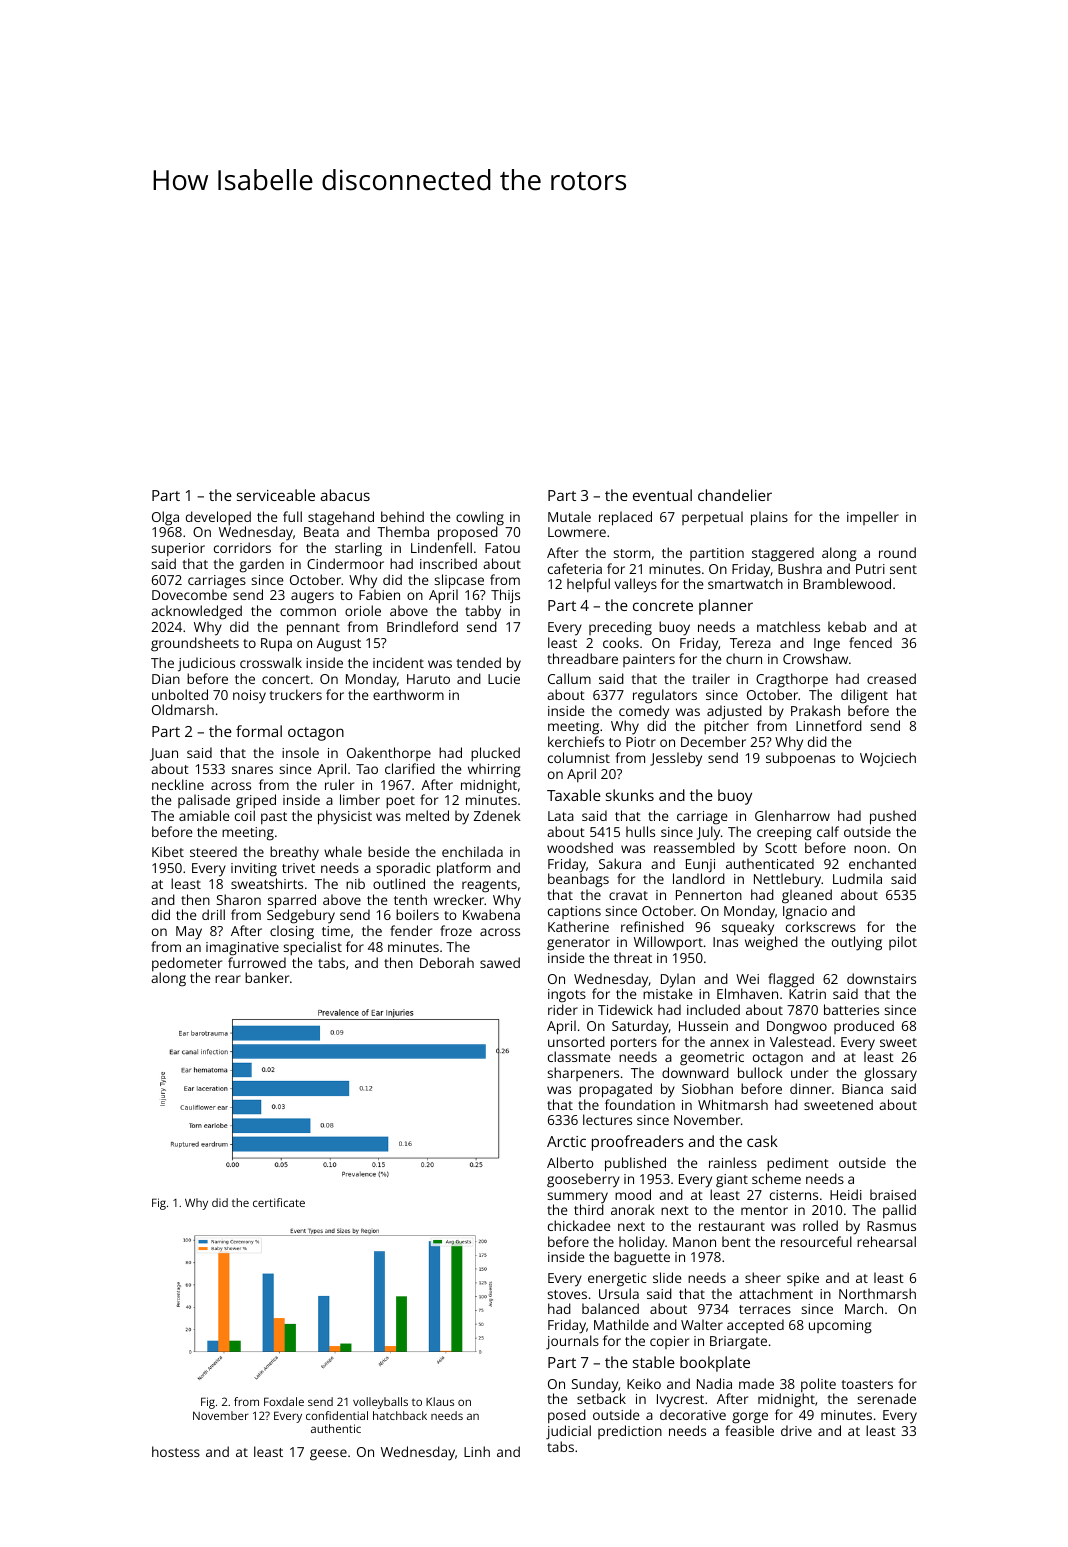 The height and width of the page is (1547, 1068). Describe the element at coordinates (820, 1225) in the page. I see `rolled` at that location.
